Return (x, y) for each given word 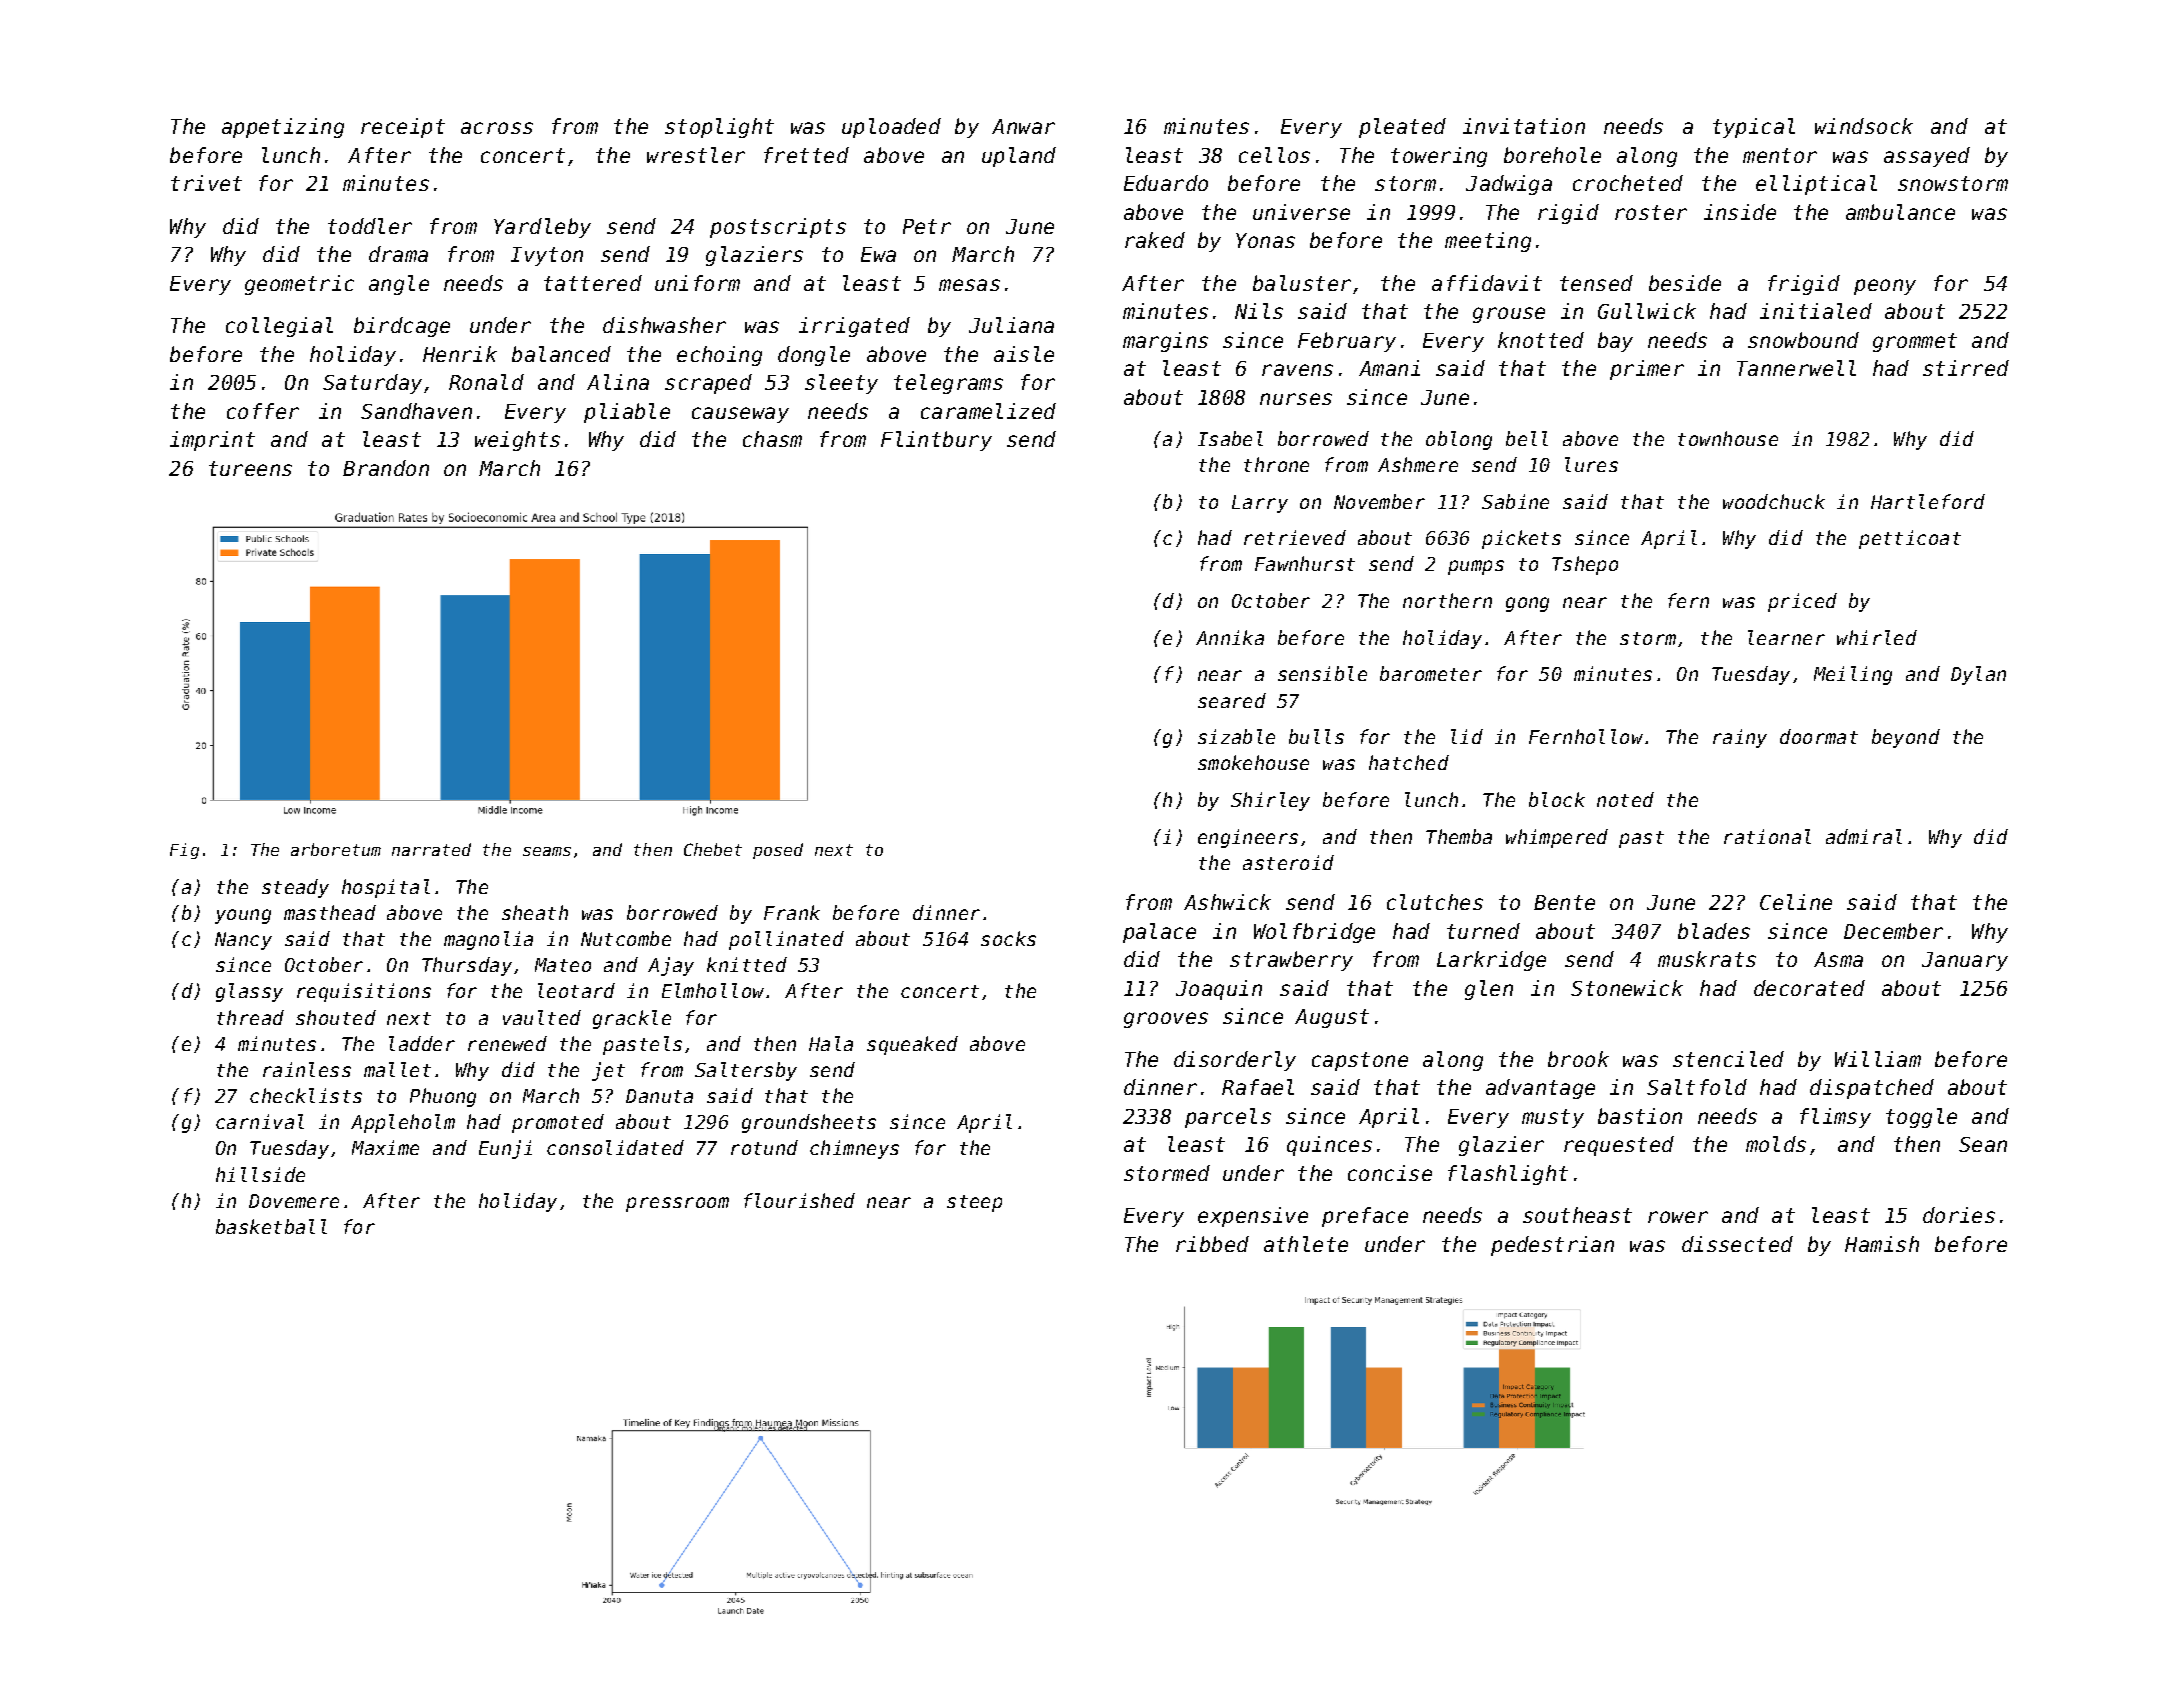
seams (547, 851)
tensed (1596, 283)
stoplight (719, 128)
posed (778, 851)
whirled (1877, 637)
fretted (806, 155)
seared (1232, 700)
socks (1008, 938)
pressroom (677, 1204)
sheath (535, 912)
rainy (1740, 738)
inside (1740, 212)
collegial (279, 327)
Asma (1838, 959)
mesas (969, 285)
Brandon (386, 468)
